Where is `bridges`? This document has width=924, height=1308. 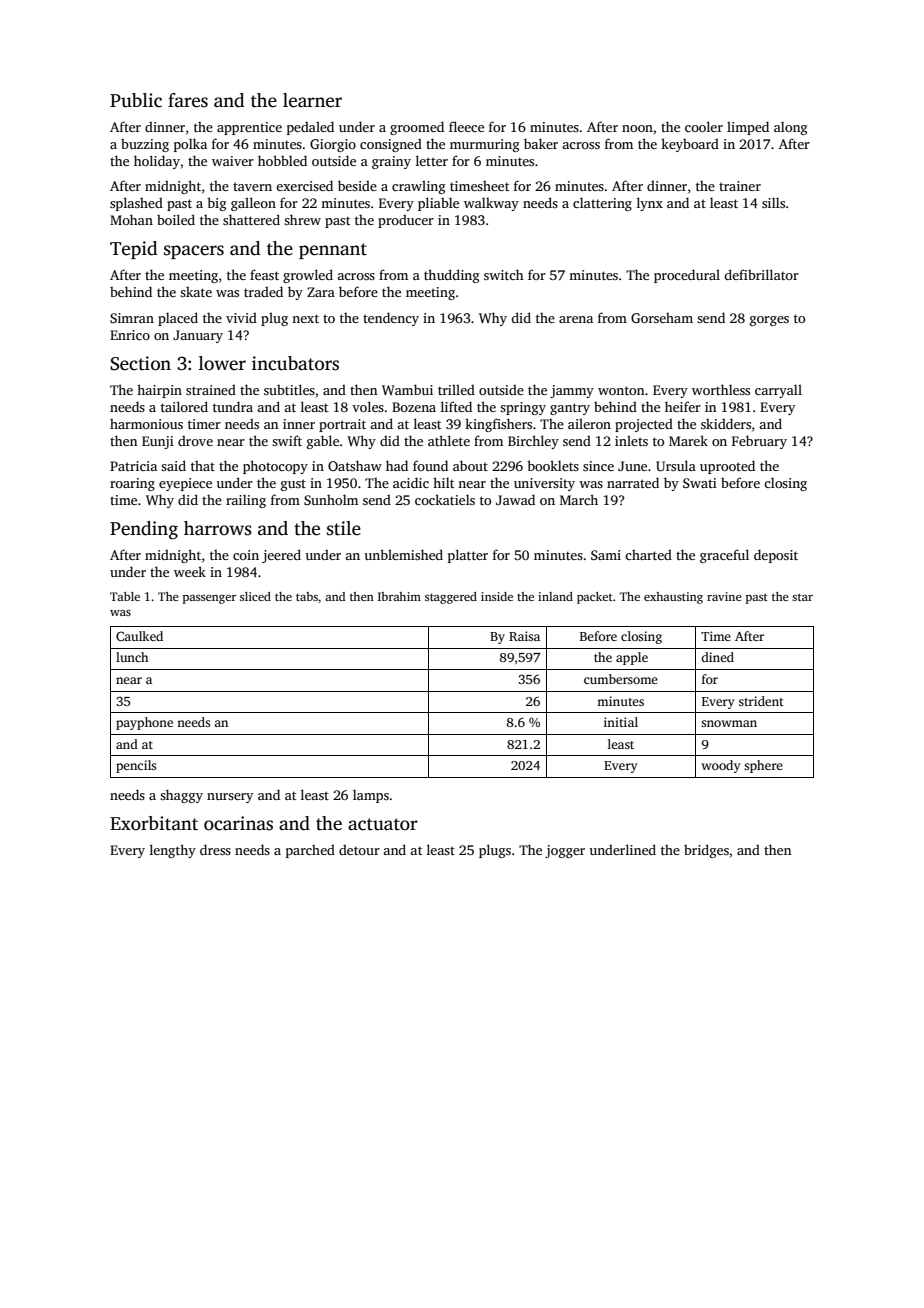 bridges is located at coordinates (706, 851).
